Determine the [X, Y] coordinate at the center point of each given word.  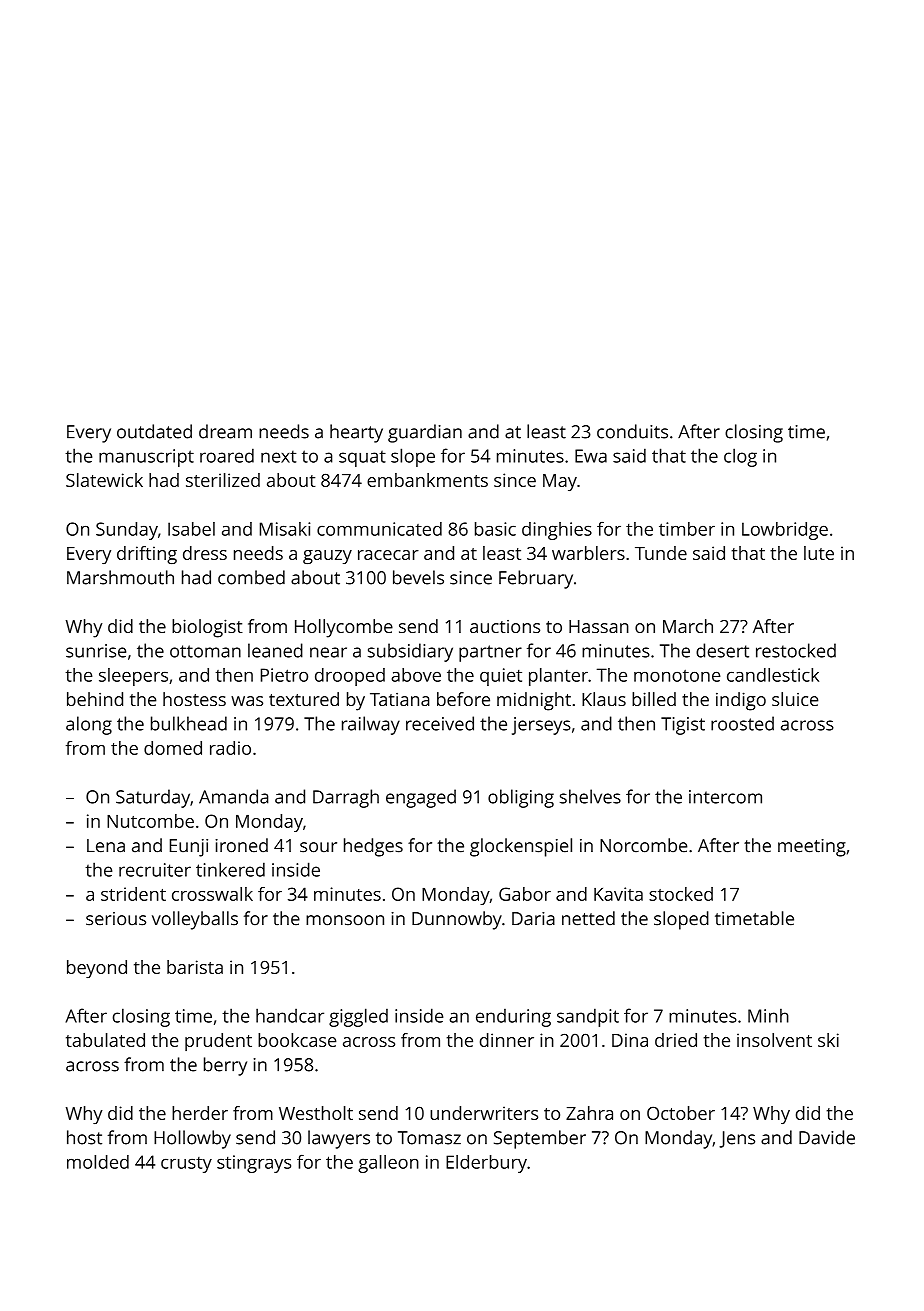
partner [490, 653]
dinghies [557, 531]
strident [133, 894]
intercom [725, 797]
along [89, 725]
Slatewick [104, 480]
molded [98, 1162]
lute [819, 553]
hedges [373, 847]
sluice [795, 699]
